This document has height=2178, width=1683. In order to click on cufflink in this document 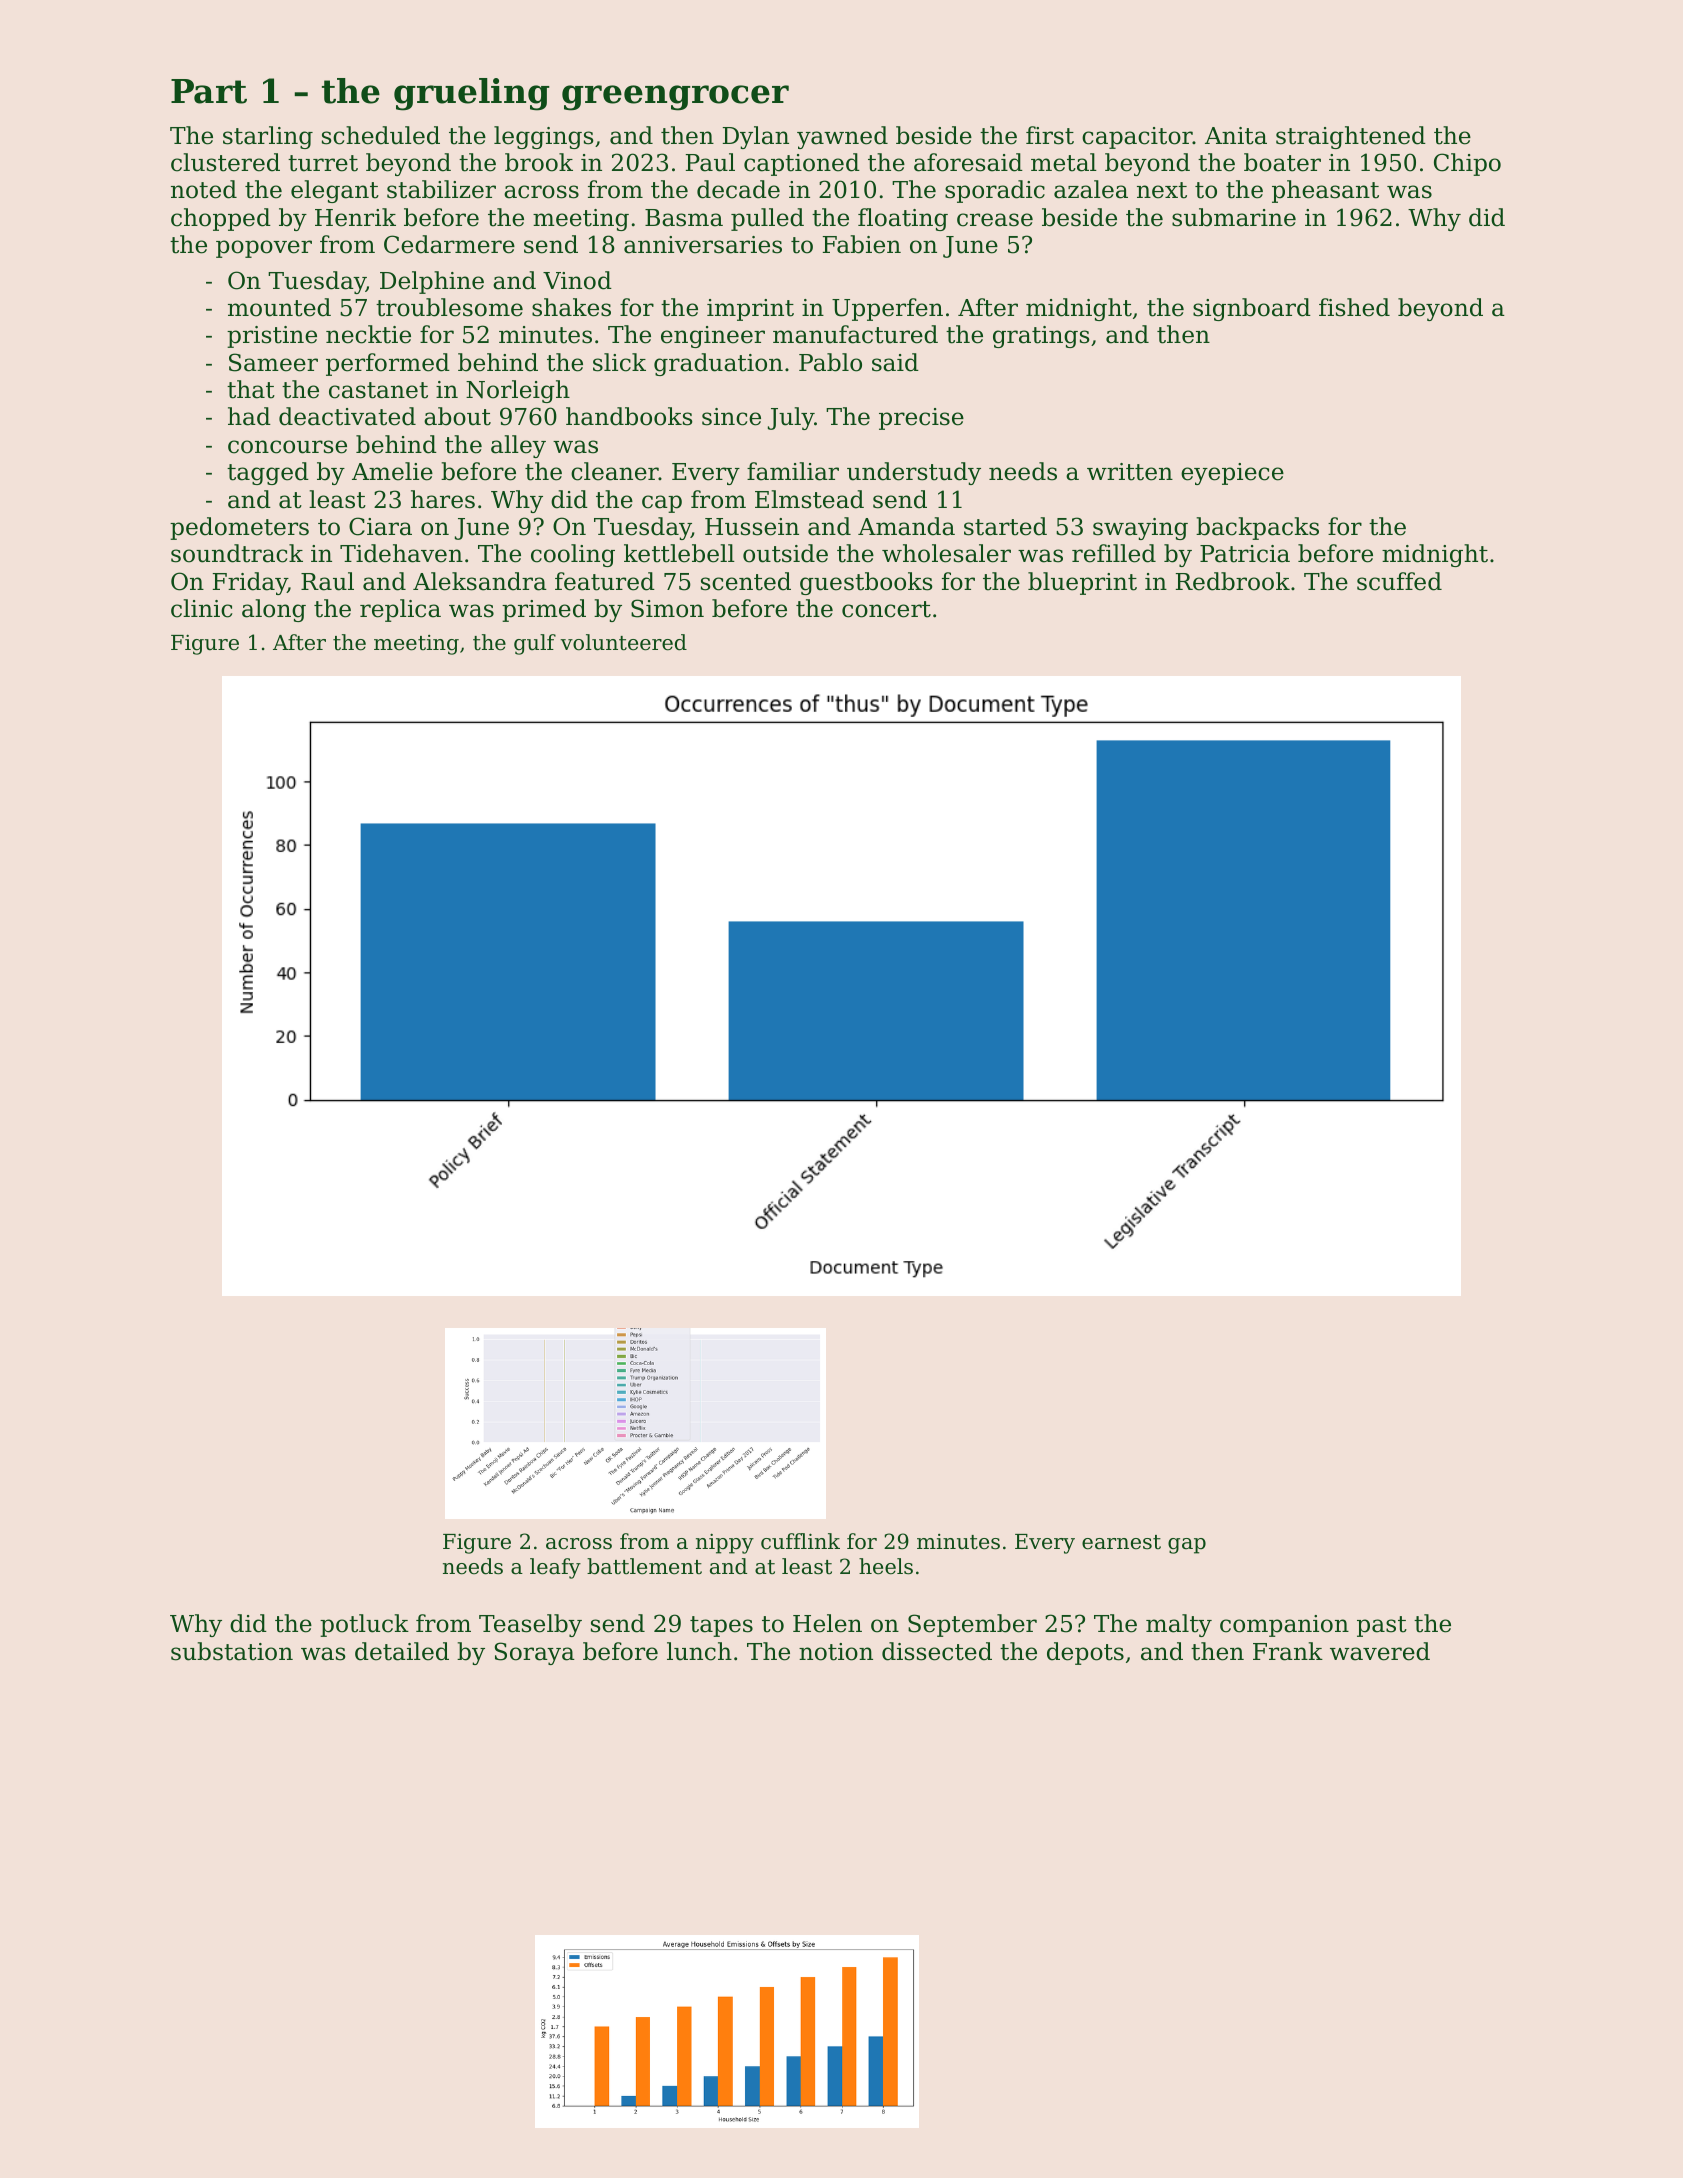, I will do `click(800, 1541)`.
